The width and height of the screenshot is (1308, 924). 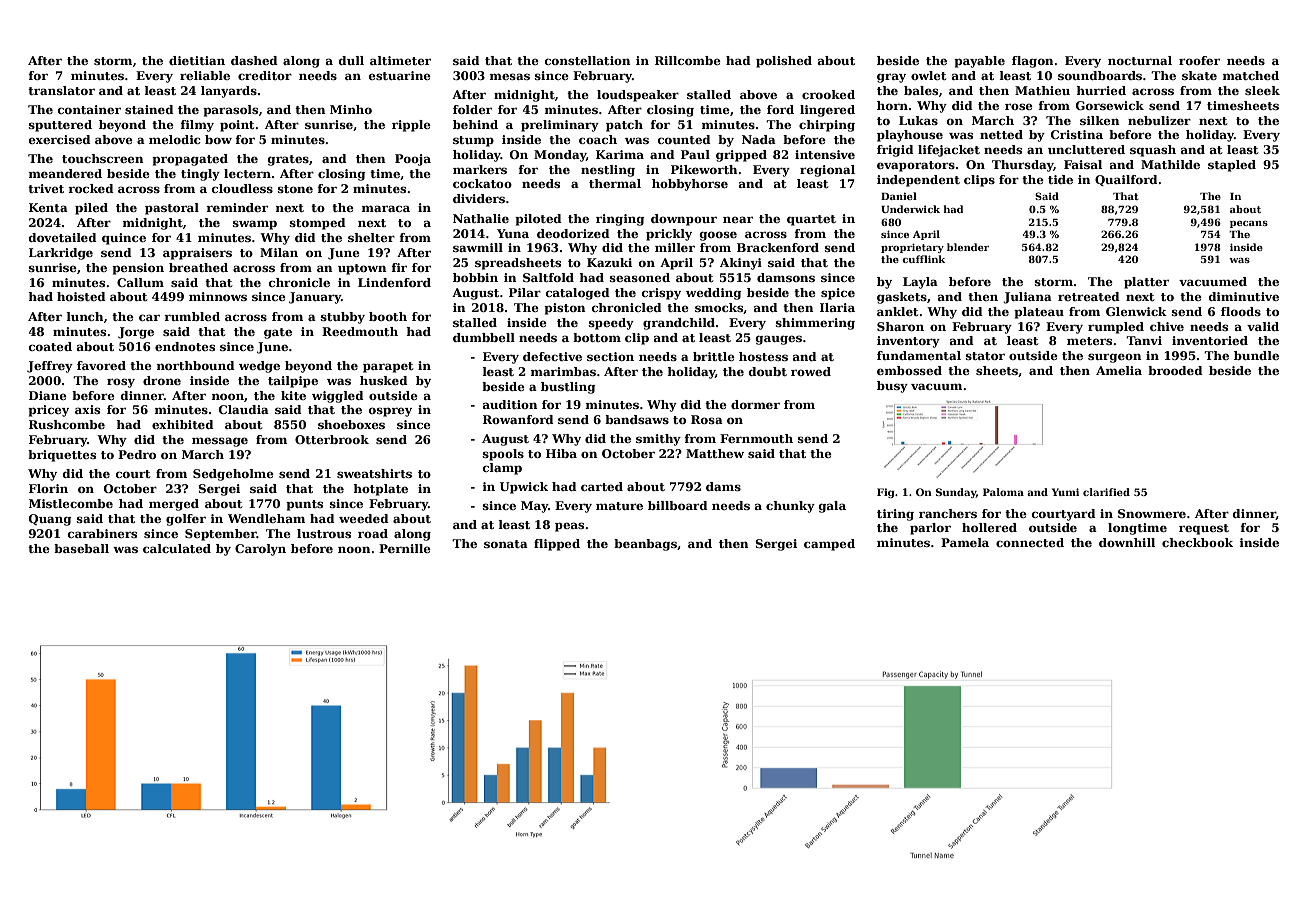 What do you see at coordinates (1146, 283) in the screenshot?
I see `platter` at bounding box center [1146, 283].
